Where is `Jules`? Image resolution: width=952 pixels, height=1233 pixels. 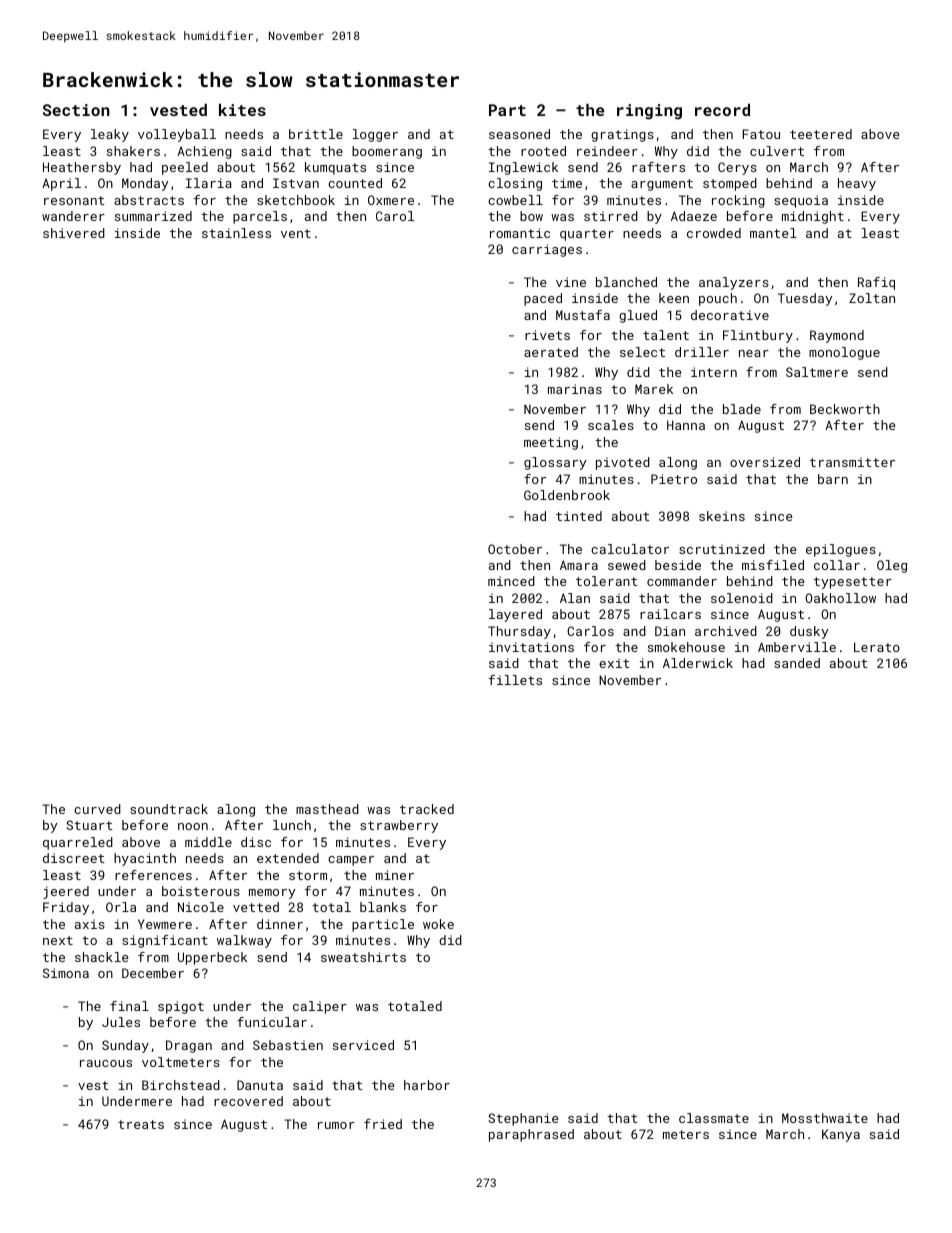 Jules is located at coordinates (121, 1022).
